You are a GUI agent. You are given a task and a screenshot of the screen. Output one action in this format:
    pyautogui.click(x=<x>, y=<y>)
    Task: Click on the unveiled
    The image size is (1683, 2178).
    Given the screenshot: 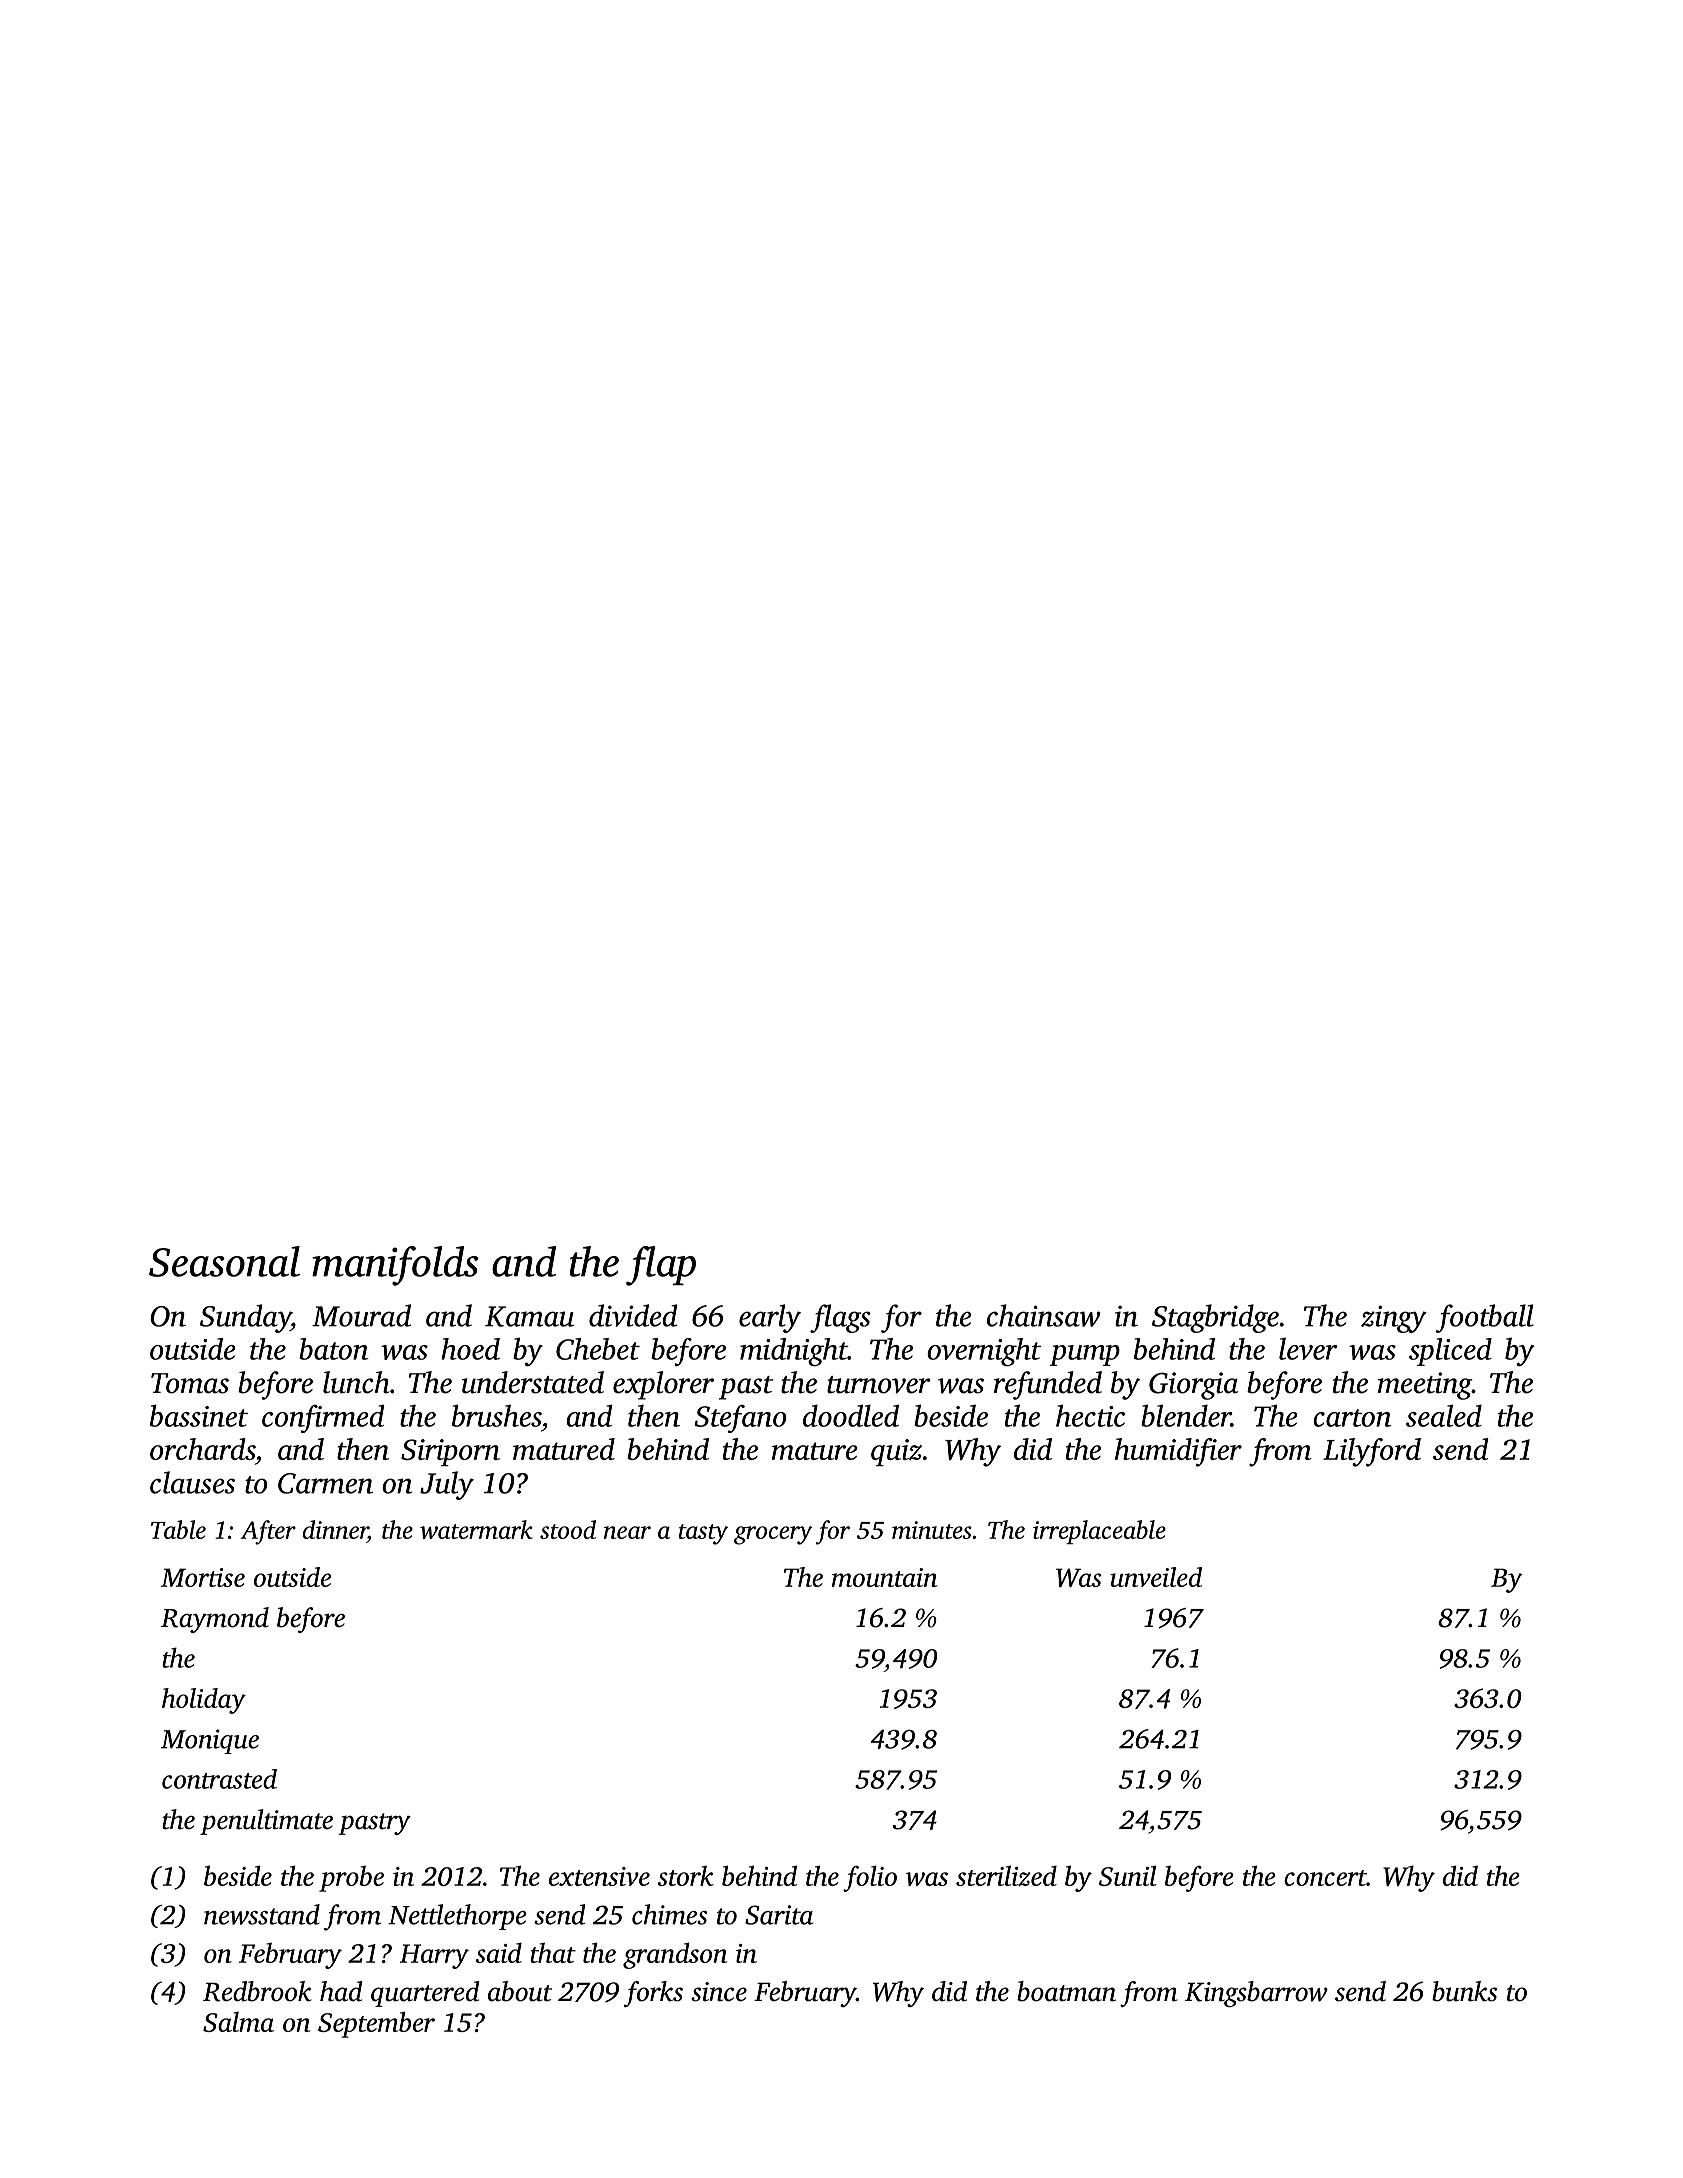 What is the action you would take?
    pyautogui.click(x=1156, y=1577)
